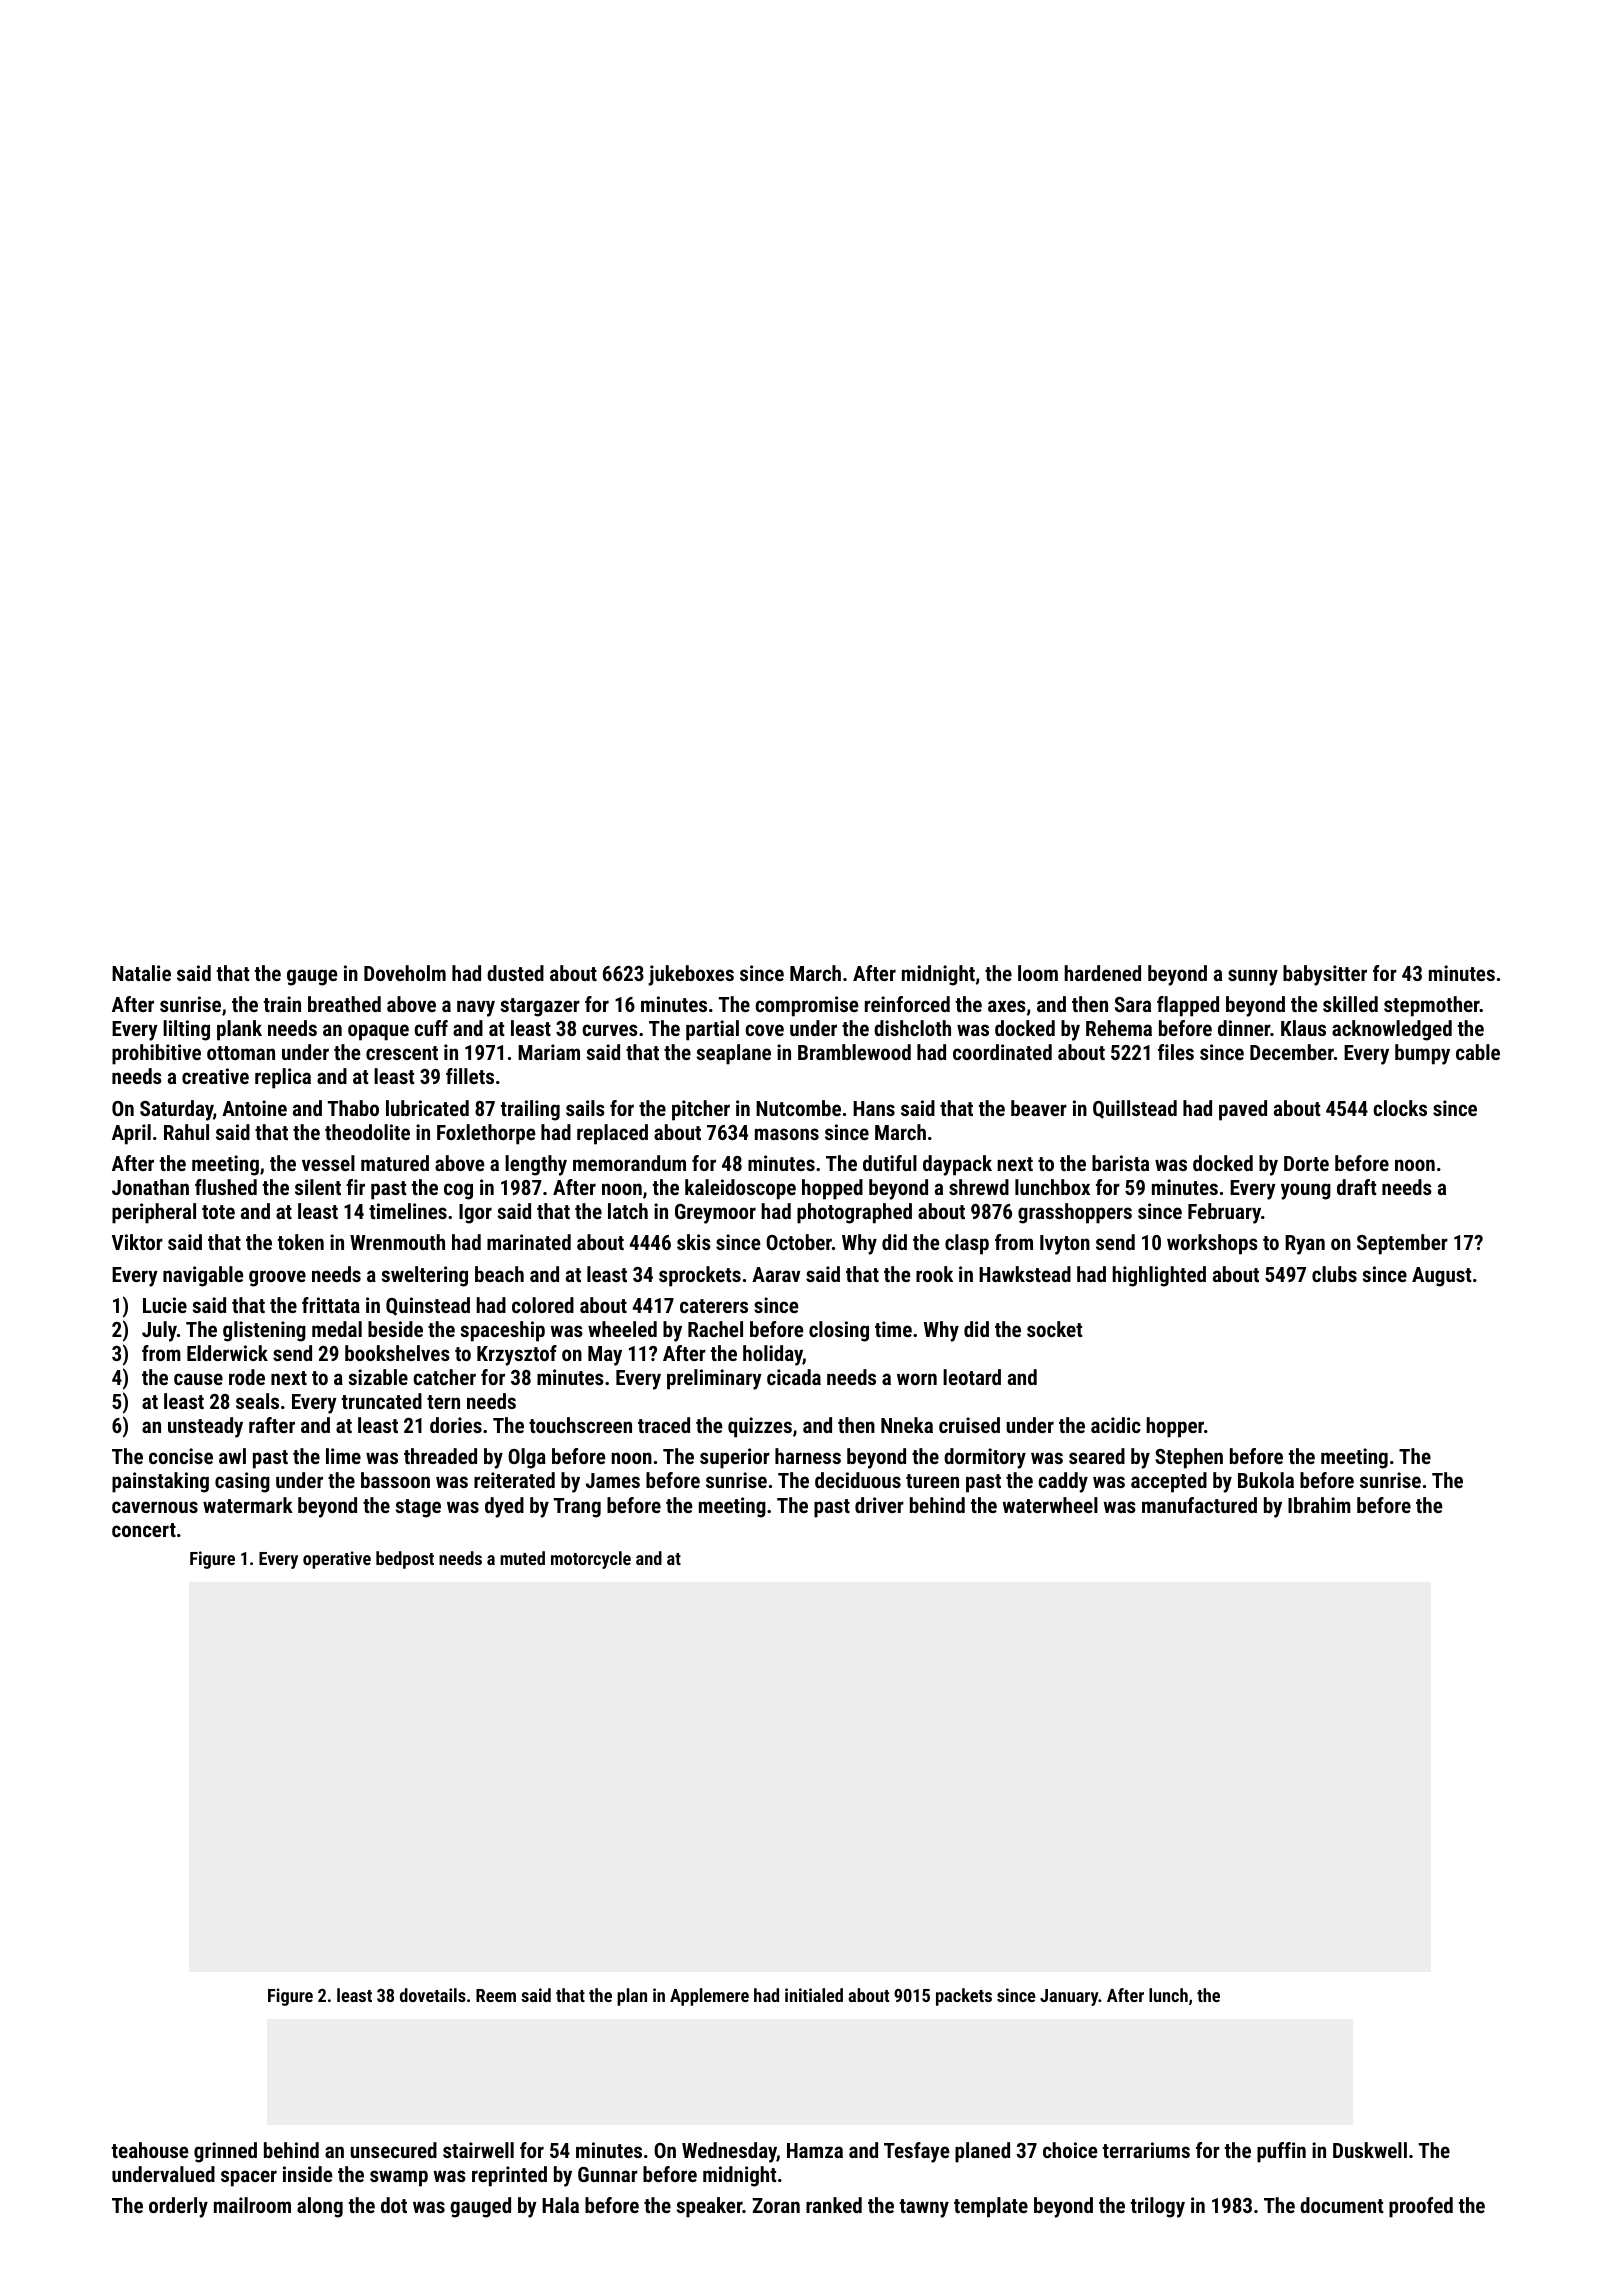 The width and height of the image is (1620, 2292). What do you see at coordinates (433, 1995) in the image?
I see `dovetails` at bounding box center [433, 1995].
